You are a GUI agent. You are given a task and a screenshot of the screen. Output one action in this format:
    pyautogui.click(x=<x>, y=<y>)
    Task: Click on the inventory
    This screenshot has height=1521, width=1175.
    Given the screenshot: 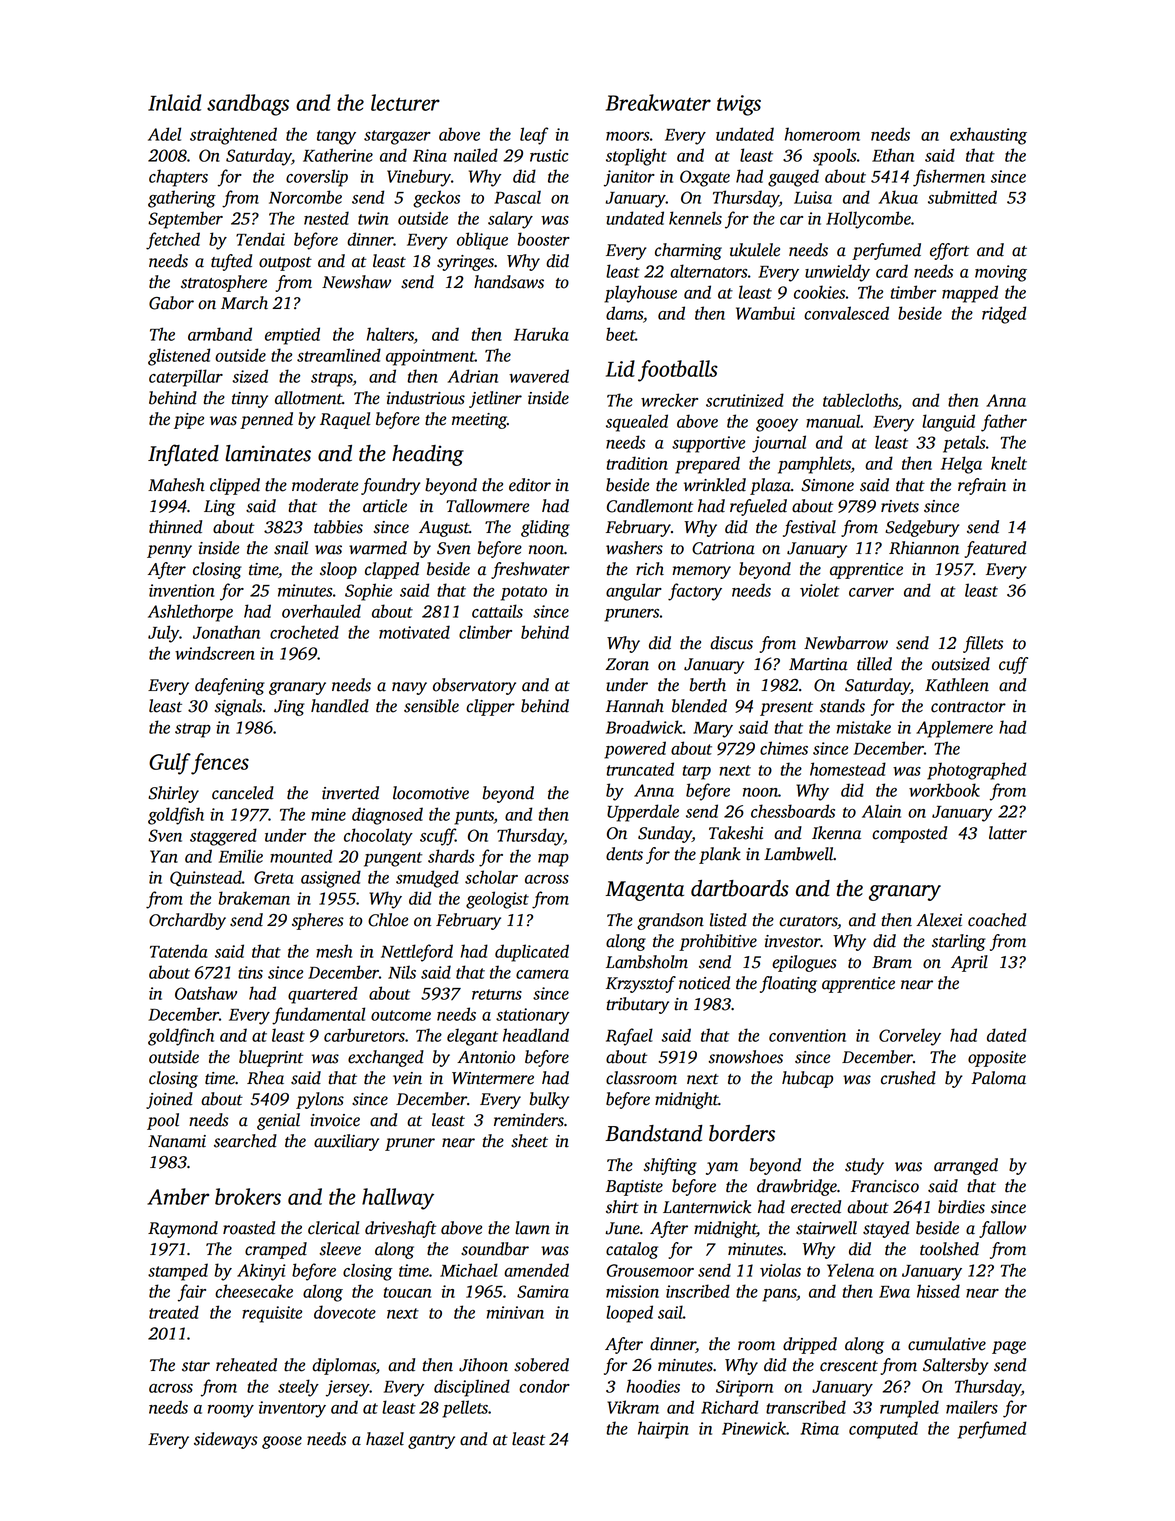 What is the action you would take?
    pyautogui.click(x=292, y=1409)
